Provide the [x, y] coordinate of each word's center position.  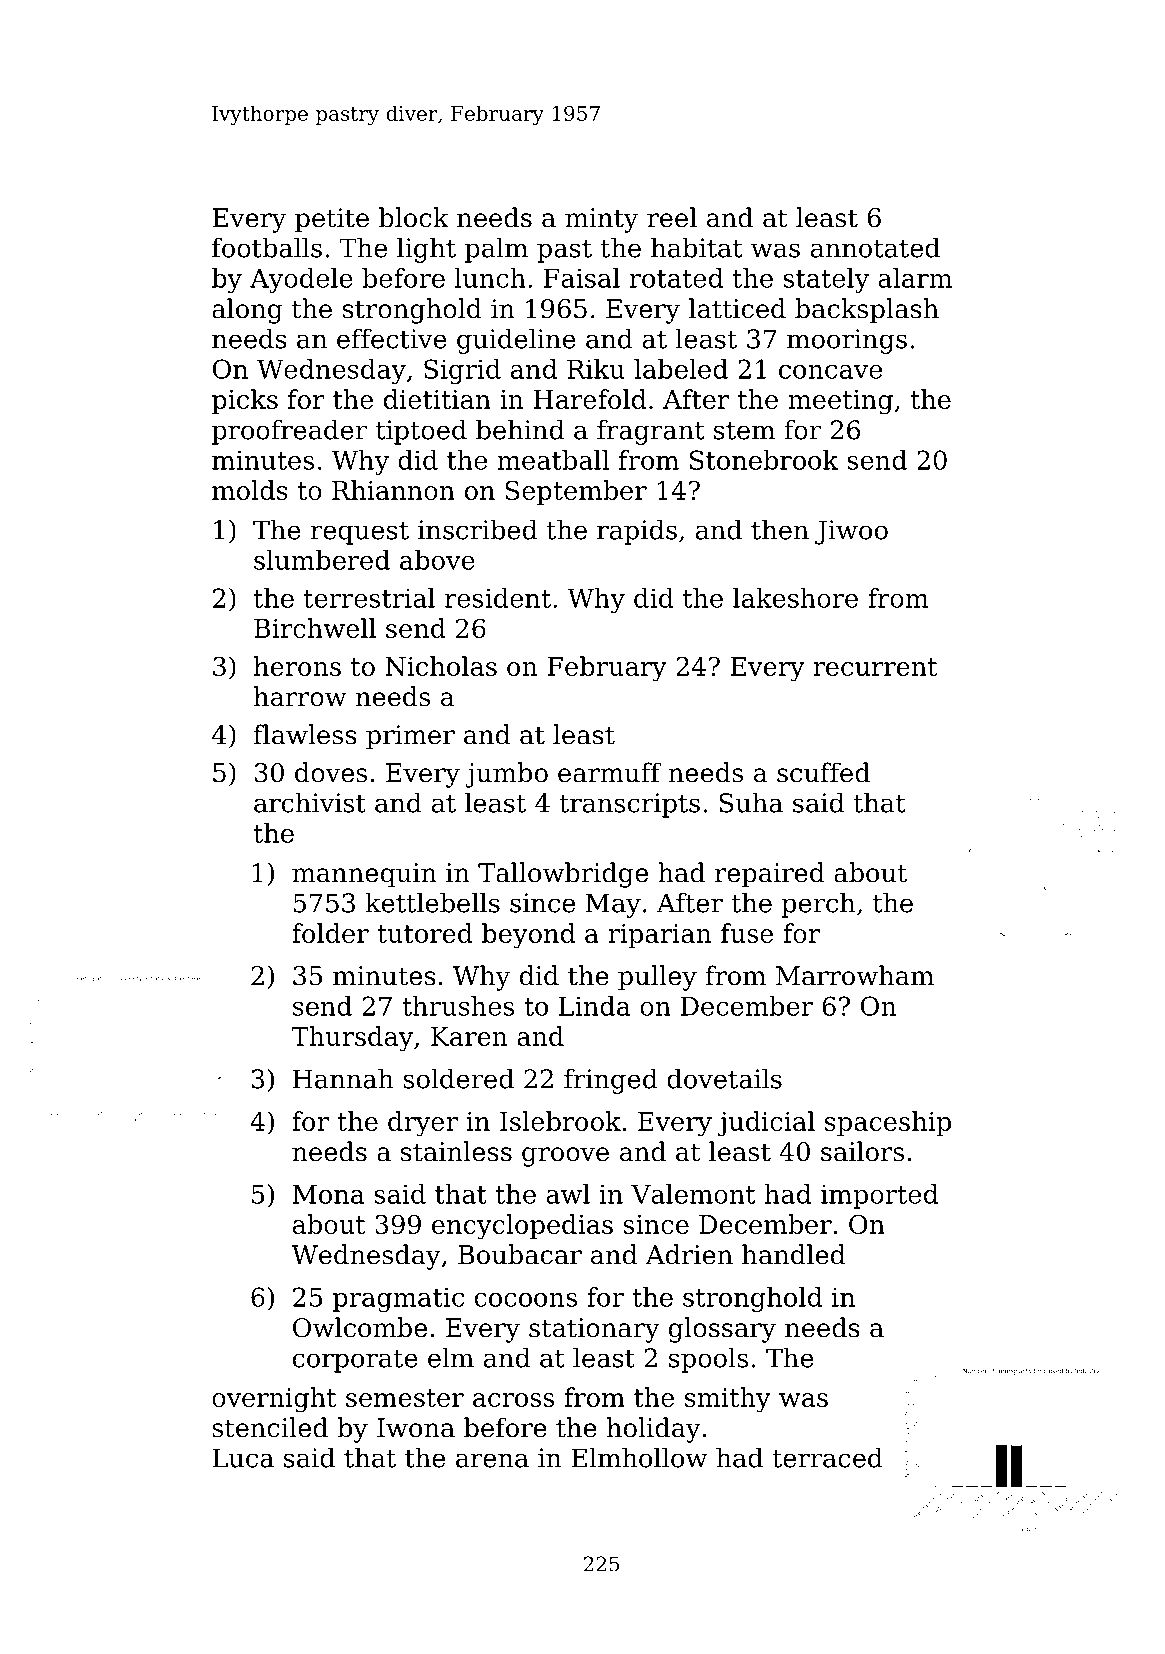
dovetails [724, 1078]
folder [330, 933]
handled [793, 1254]
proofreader [289, 432]
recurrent [875, 667]
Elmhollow [639, 1457]
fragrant [651, 432]
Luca [243, 1458]
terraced [827, 1457]
